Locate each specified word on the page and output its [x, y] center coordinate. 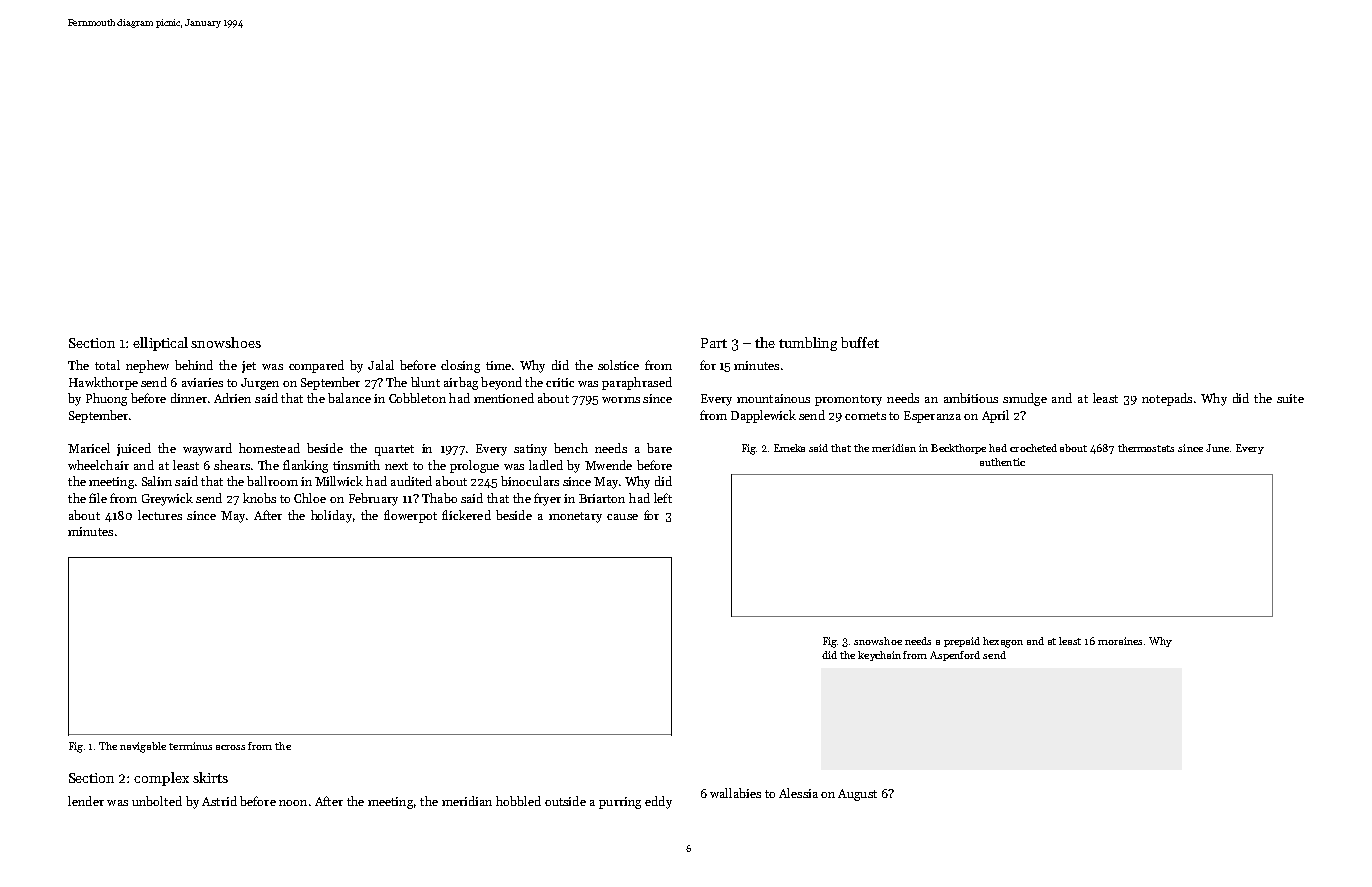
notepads [1167, 399]
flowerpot [410, 516]
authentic [1002, 462]
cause [622, 517]
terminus [190, 746]
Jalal [381, 365]
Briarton [602, 498]
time [498, 365]
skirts [210, 777]
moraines [1120, 641]
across [230, 747]
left [663, 498]
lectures [160, 515]
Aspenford [955, 656]
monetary [575, 517]
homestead [269, 448]
